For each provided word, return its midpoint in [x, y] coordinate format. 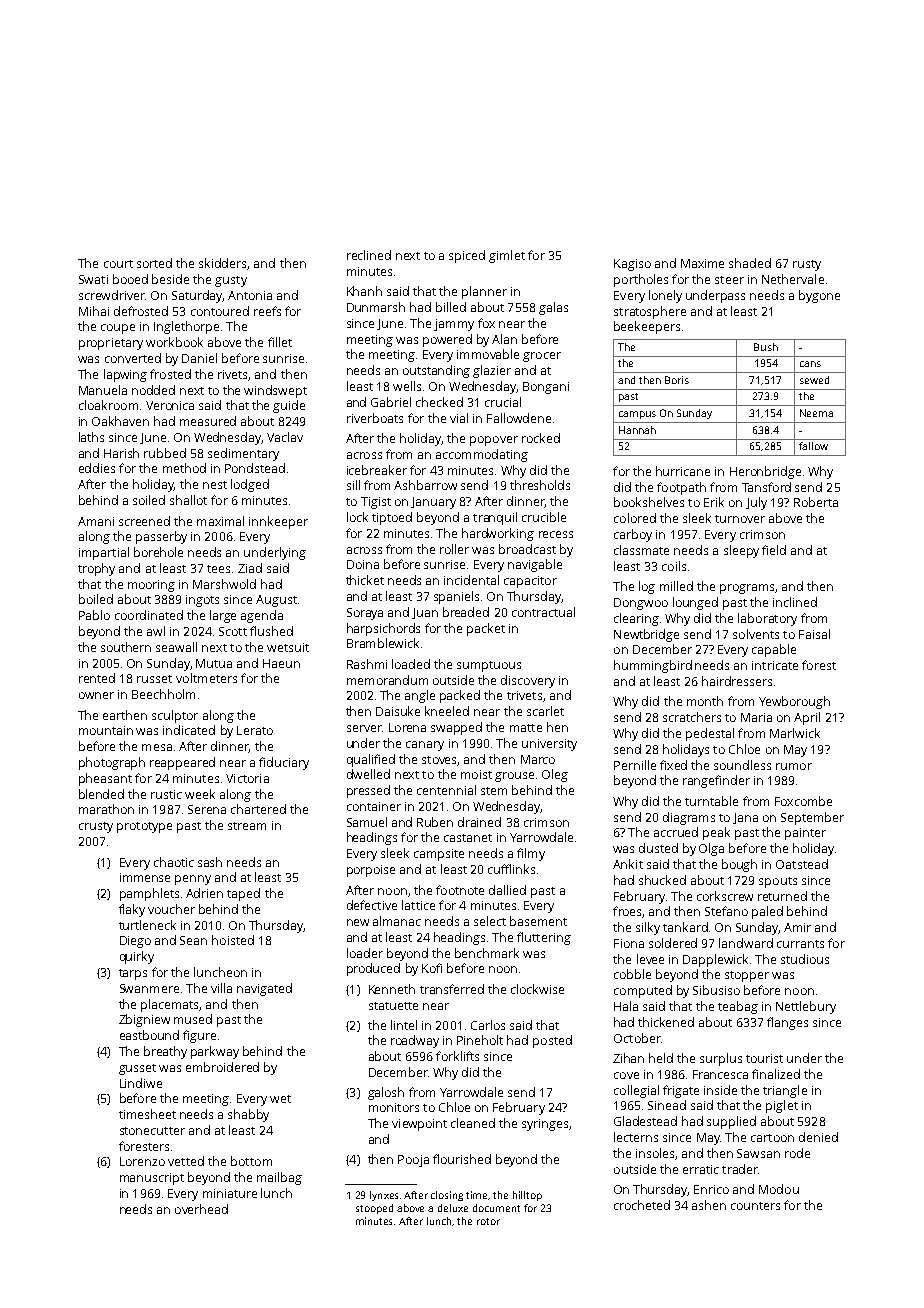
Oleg [555, 775]
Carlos [488, 1025]
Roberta [816, 502]
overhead [201, 1209]
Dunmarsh [376, 307]
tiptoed [392, 518]
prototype [144, 827]
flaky [132, 910]
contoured [220, 311]
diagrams [689, 818]
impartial [104, 553]
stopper [747, 976]
